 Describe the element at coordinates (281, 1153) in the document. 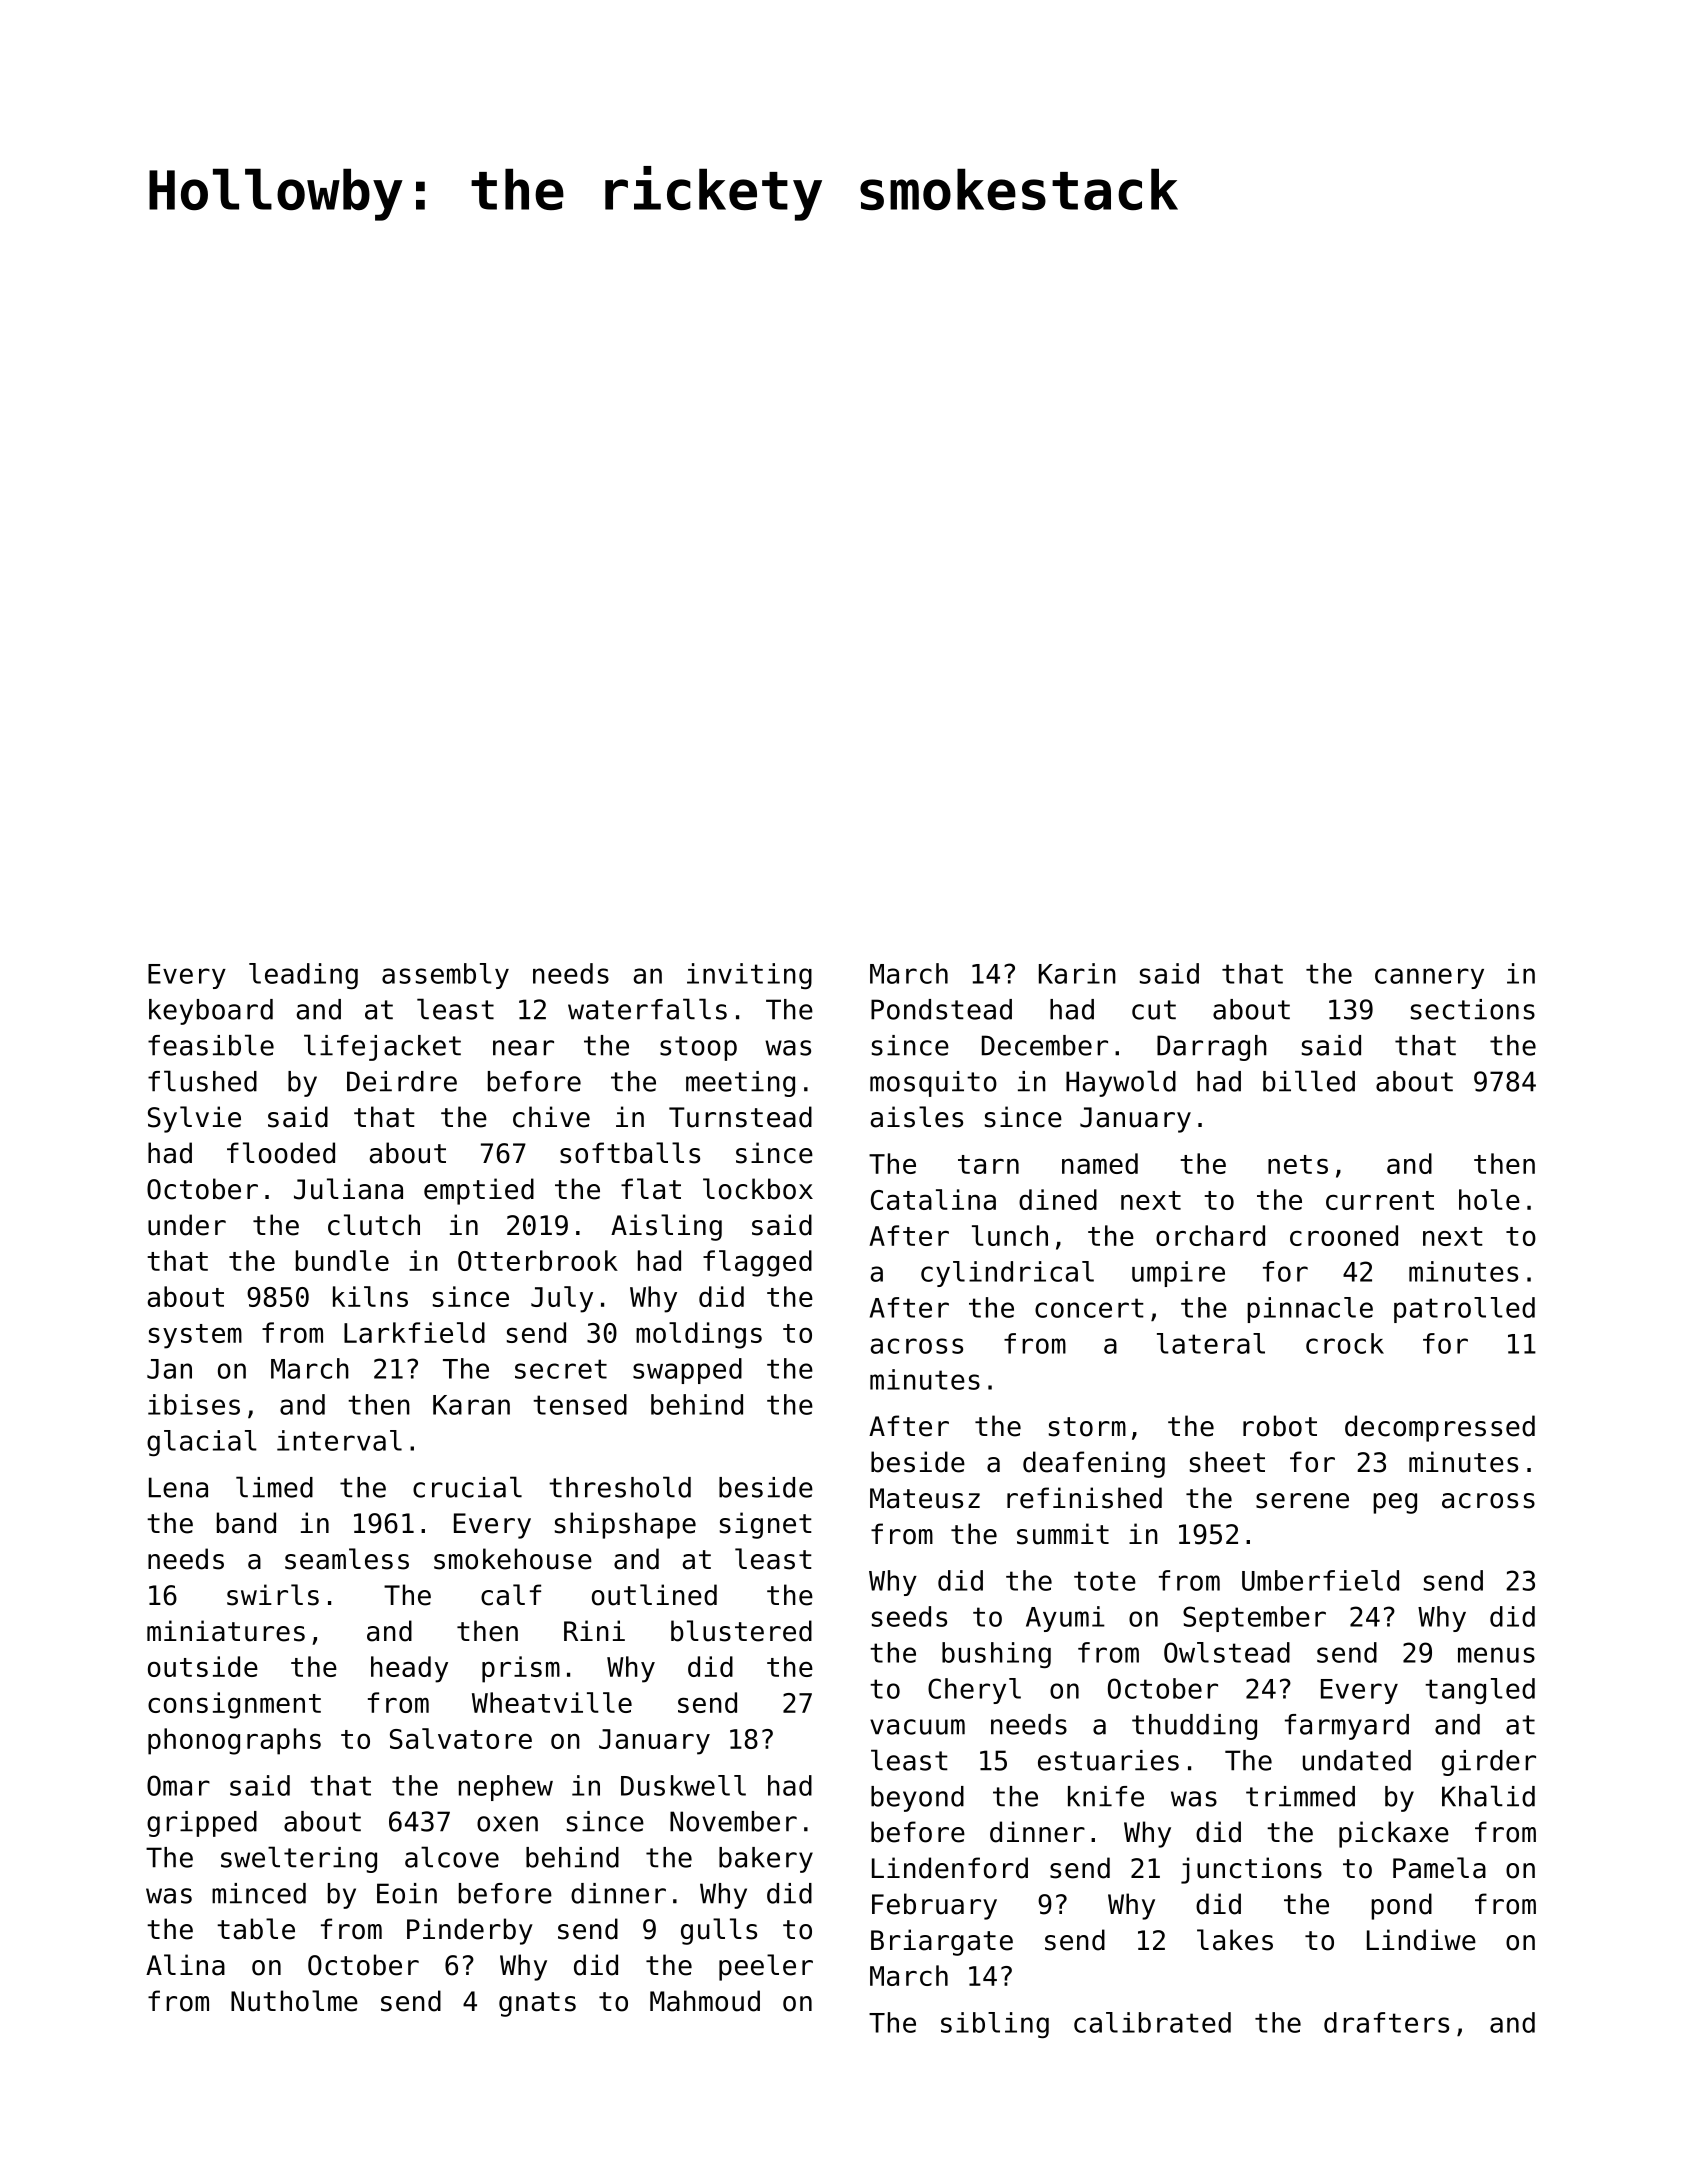

I see `flooded` at that location.
